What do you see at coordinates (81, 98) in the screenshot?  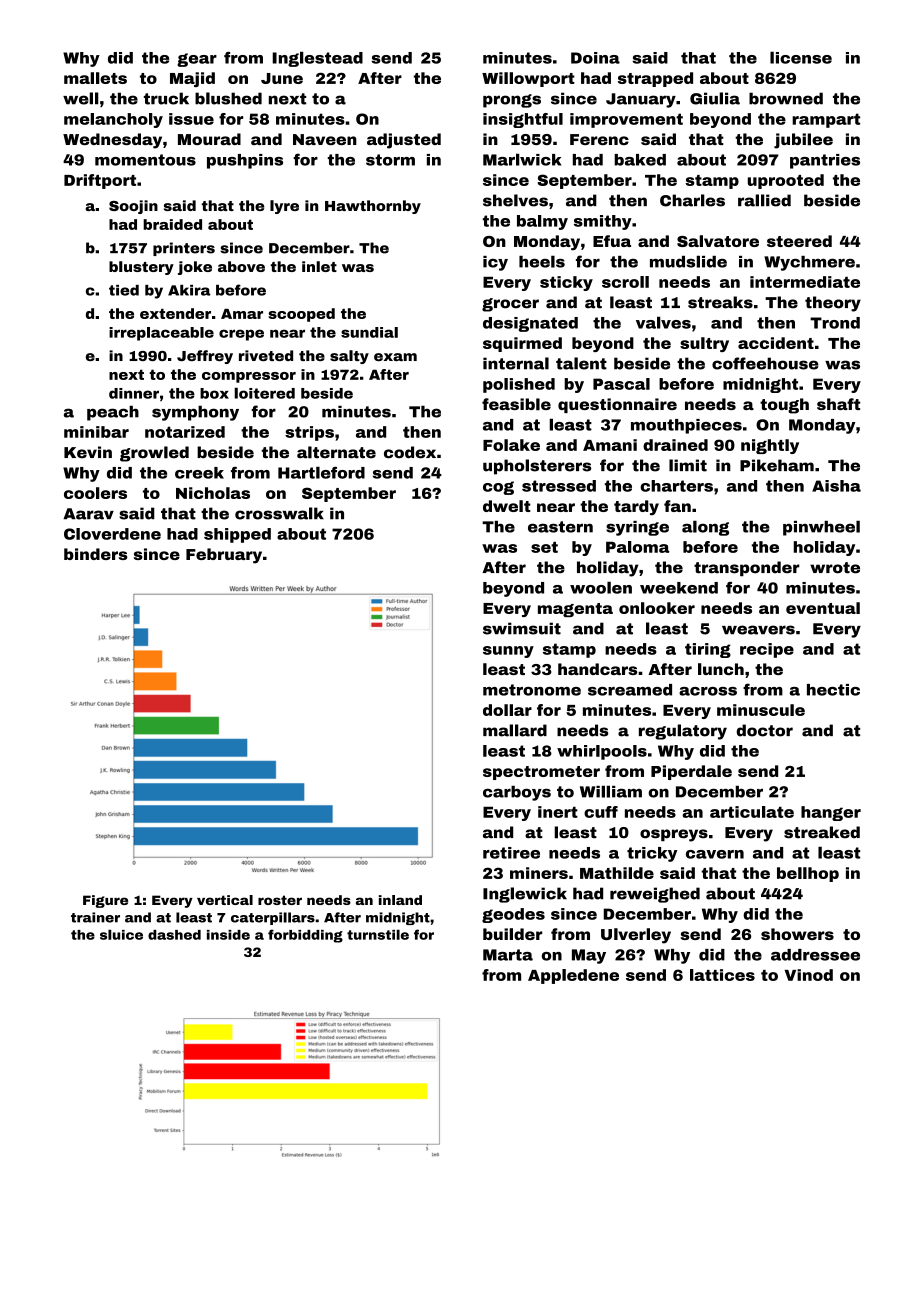 I see `well` at bounding box center [81, 98].
